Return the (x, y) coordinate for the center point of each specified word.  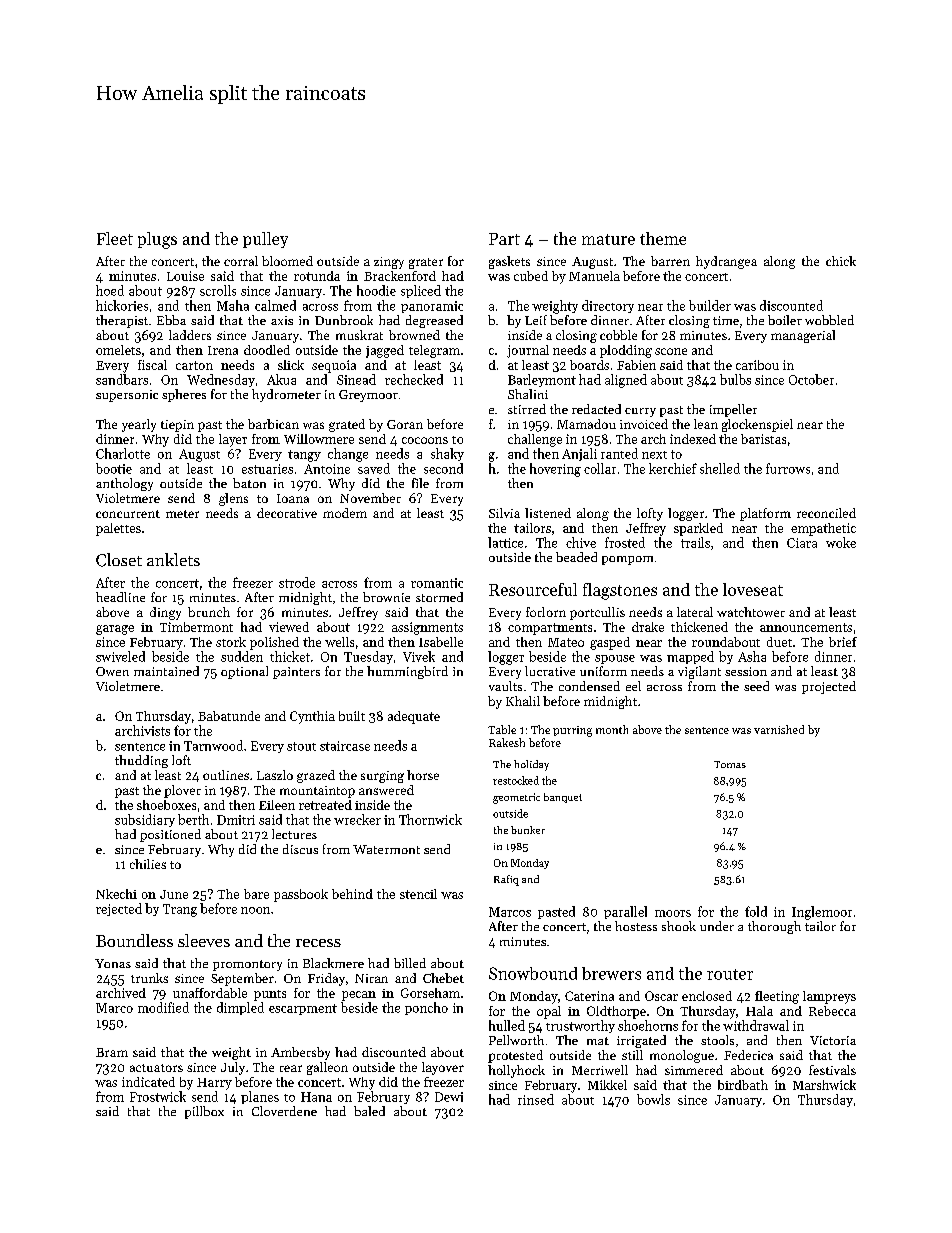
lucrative (550, 671)
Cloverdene (284, 1111)
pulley (265, 240)
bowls (653, 1099)
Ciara (802, 543)
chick (841, 261)
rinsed (536, 1099)
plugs (157, 240)
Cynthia (312, 717)
